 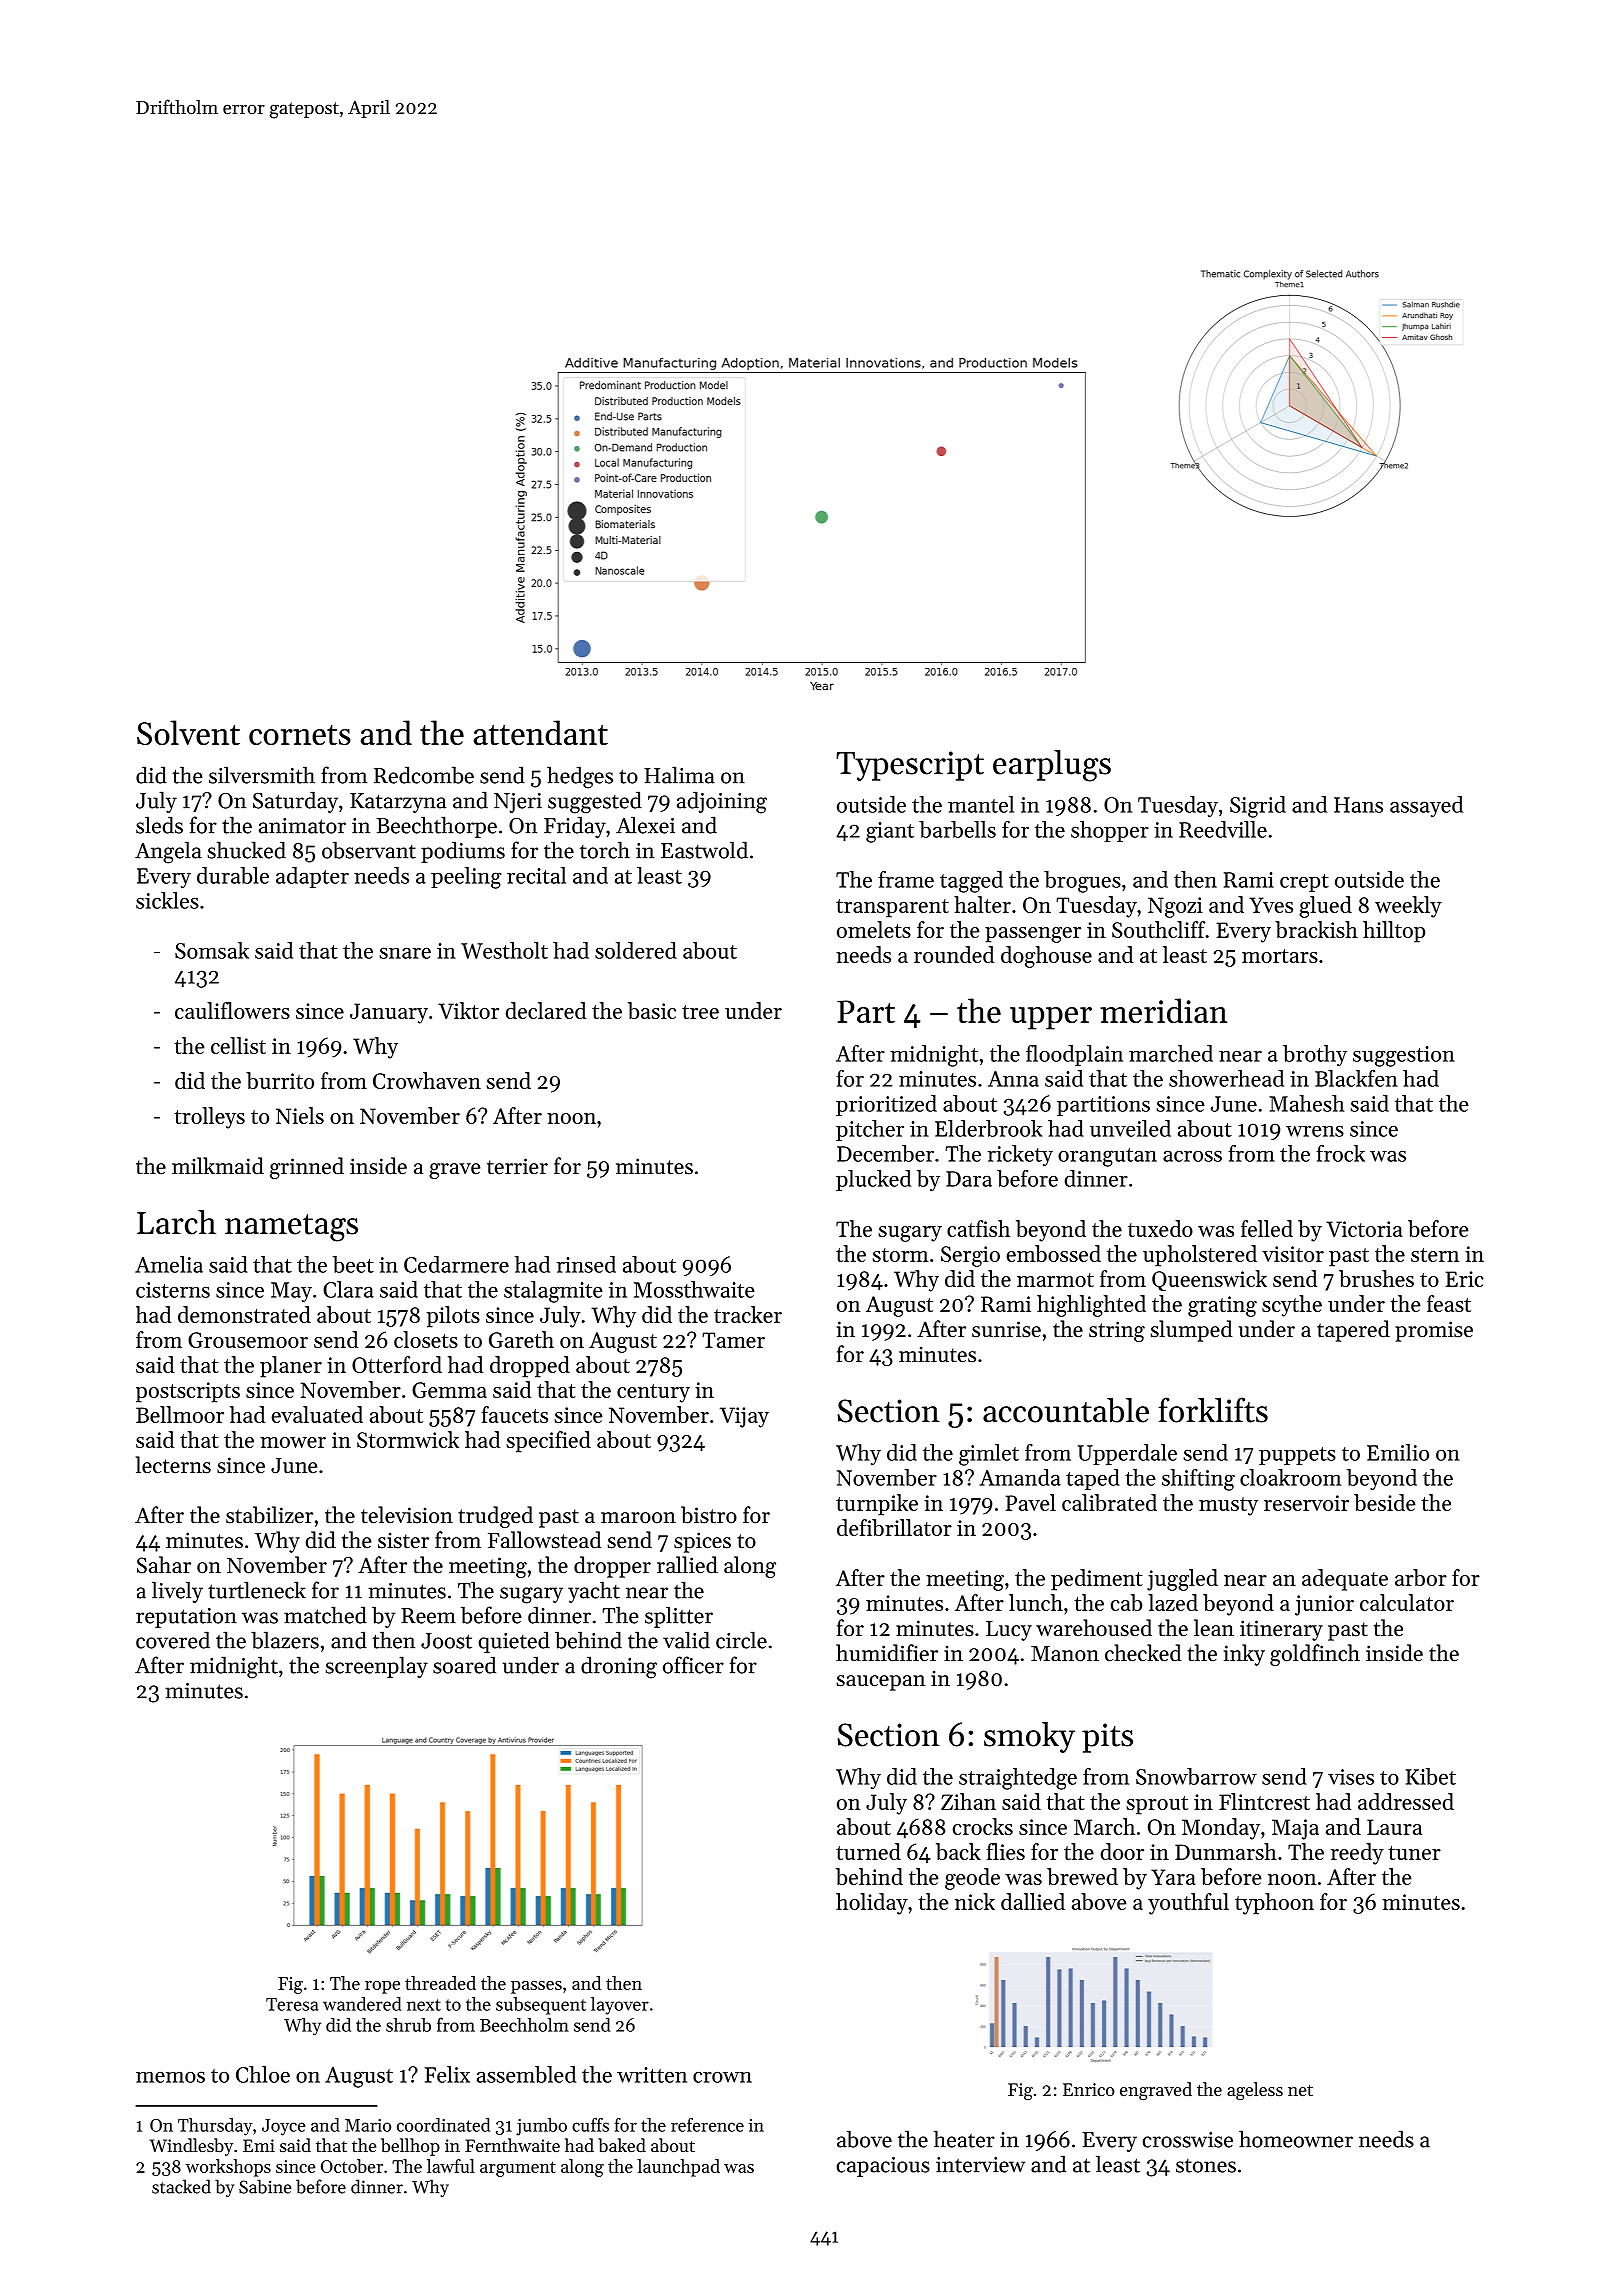 What do you see at coordinates (890, 832) in the document?
I see `giant` at bounding box center [890, 832].
